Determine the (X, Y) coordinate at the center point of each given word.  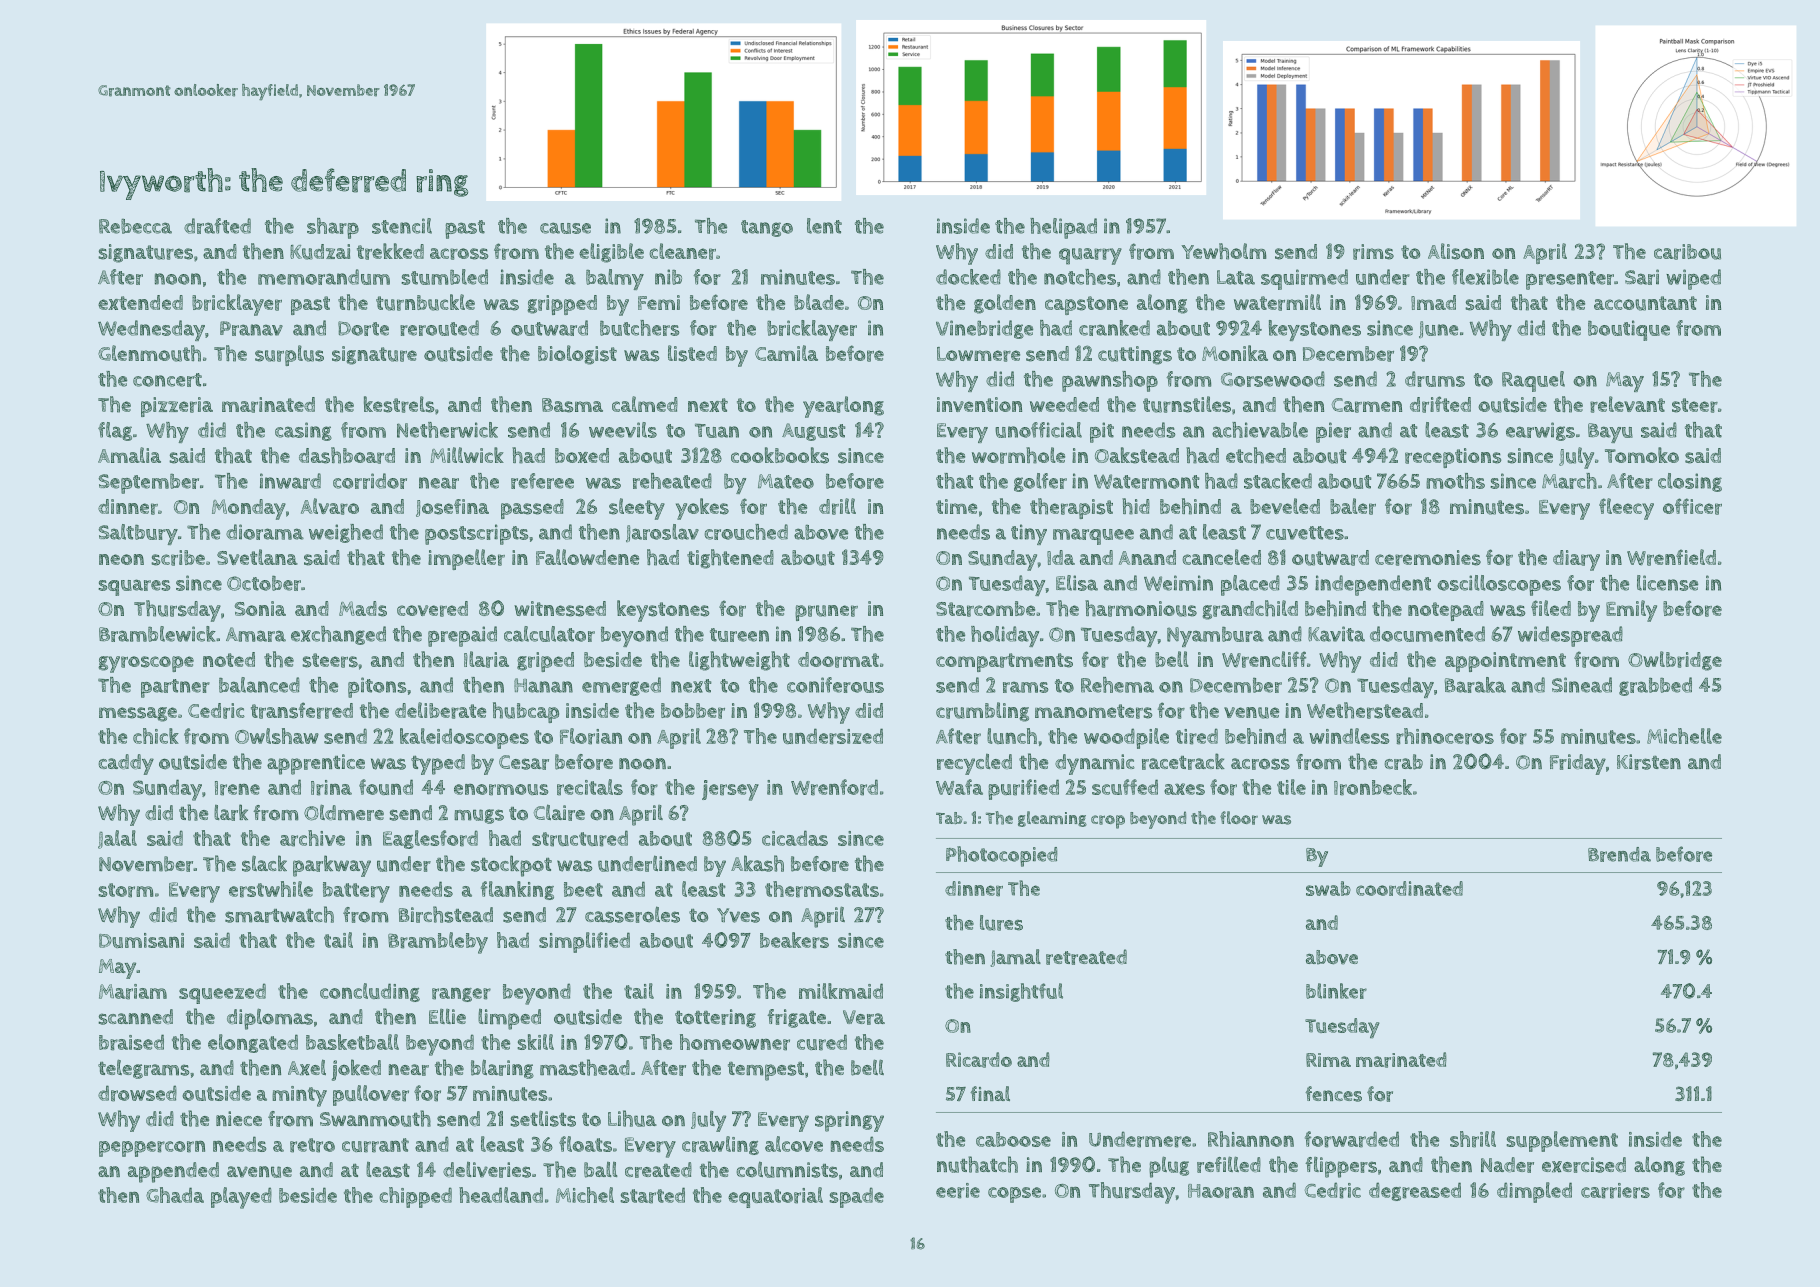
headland (501, 1195)
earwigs (1540, 431)
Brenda (1619, 854)
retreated (1086, 957)
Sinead (1582, 685)
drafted (217, 226)
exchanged (338, 635)
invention (979, 404)
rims (1373, 252)
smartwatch (279, 914)
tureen (739, 635)
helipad (1063, 228)
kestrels (399, 404)
